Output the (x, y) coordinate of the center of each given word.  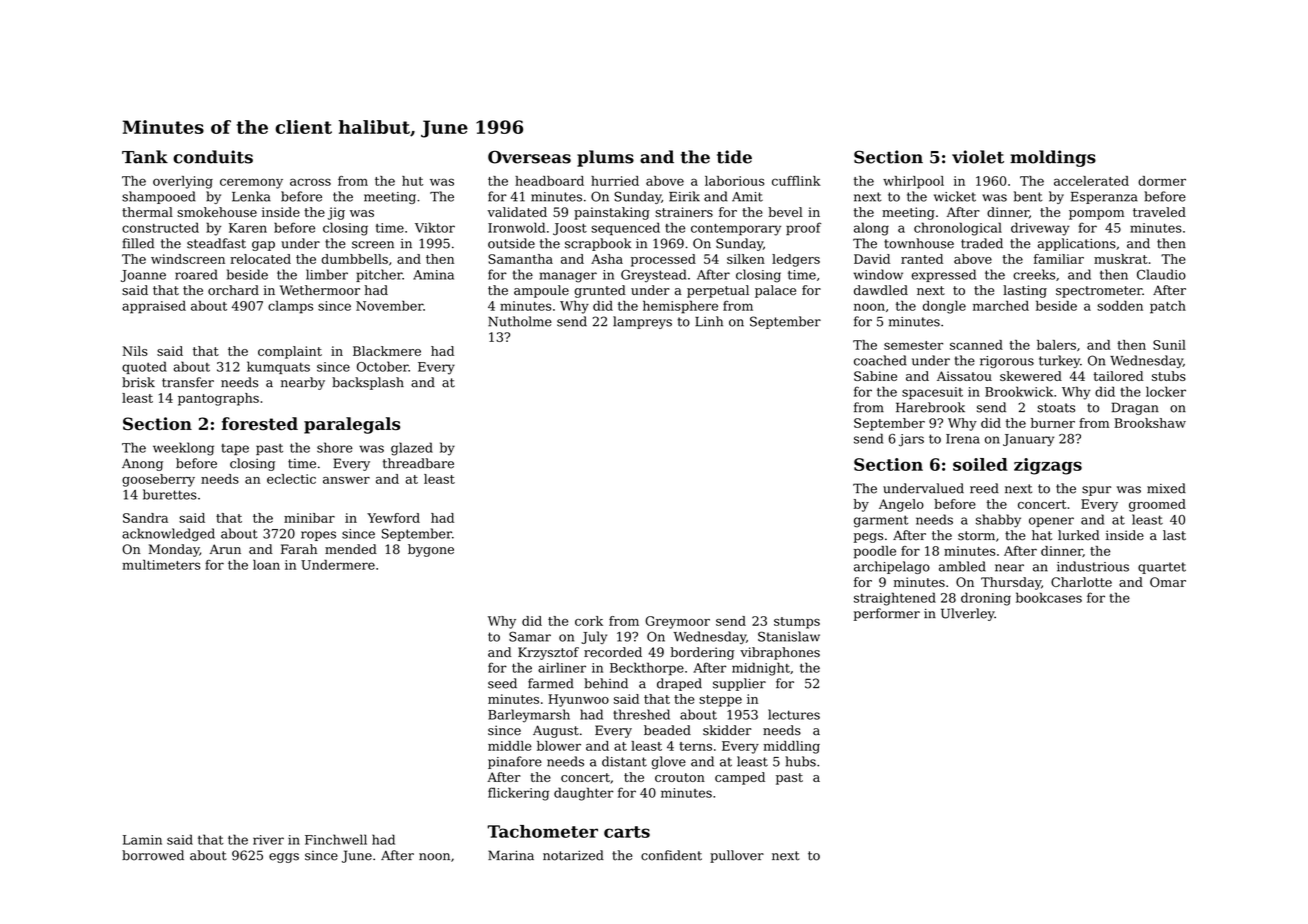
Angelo (901, 505)
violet (978, 157)
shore (335, 447)
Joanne (143, 276)
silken (746, 259)
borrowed (153, 855)
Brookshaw (1150, 423)
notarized (573, 855)
